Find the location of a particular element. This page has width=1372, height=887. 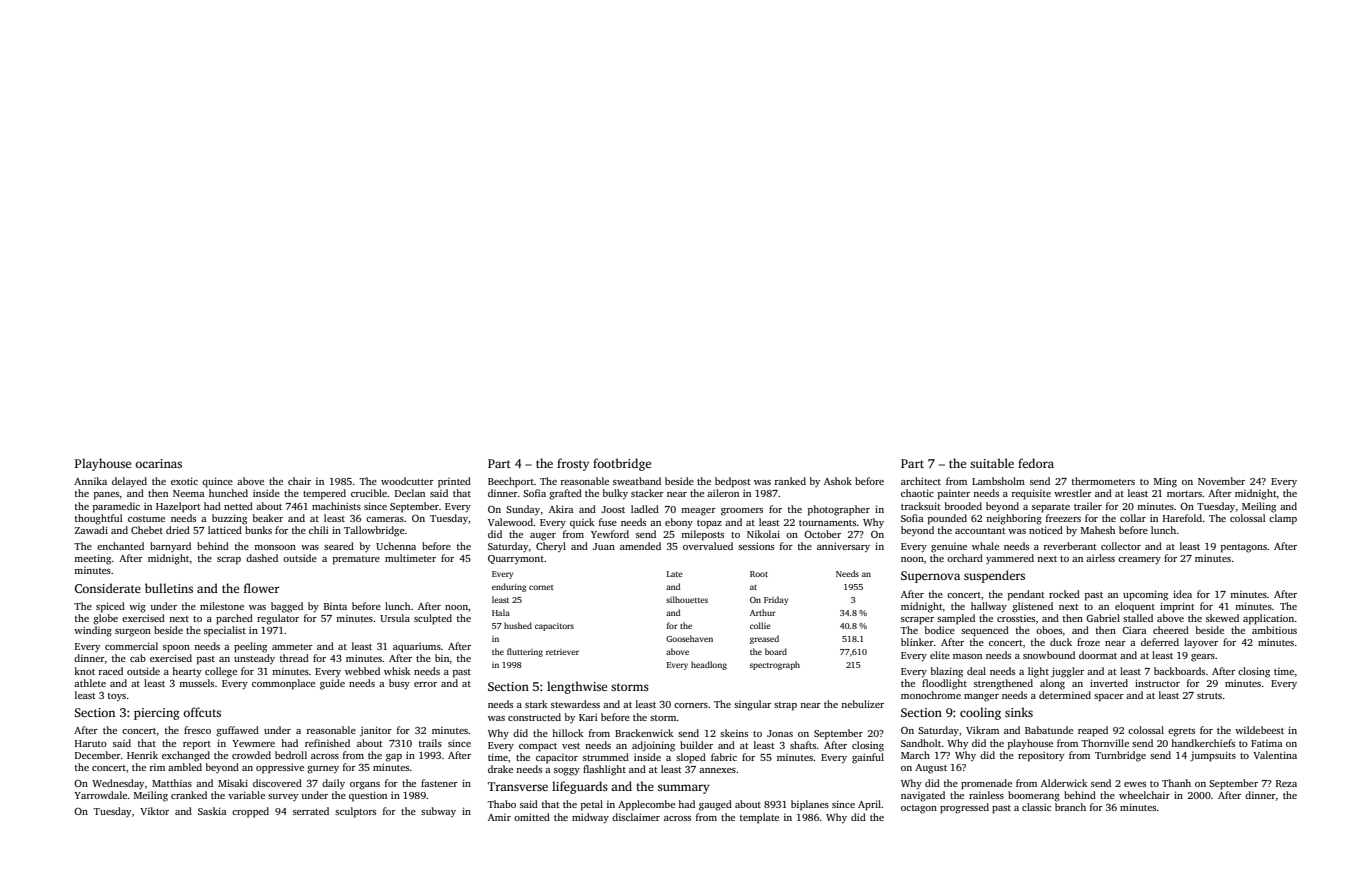

ocarinas is located at coordinates (158, 463).
